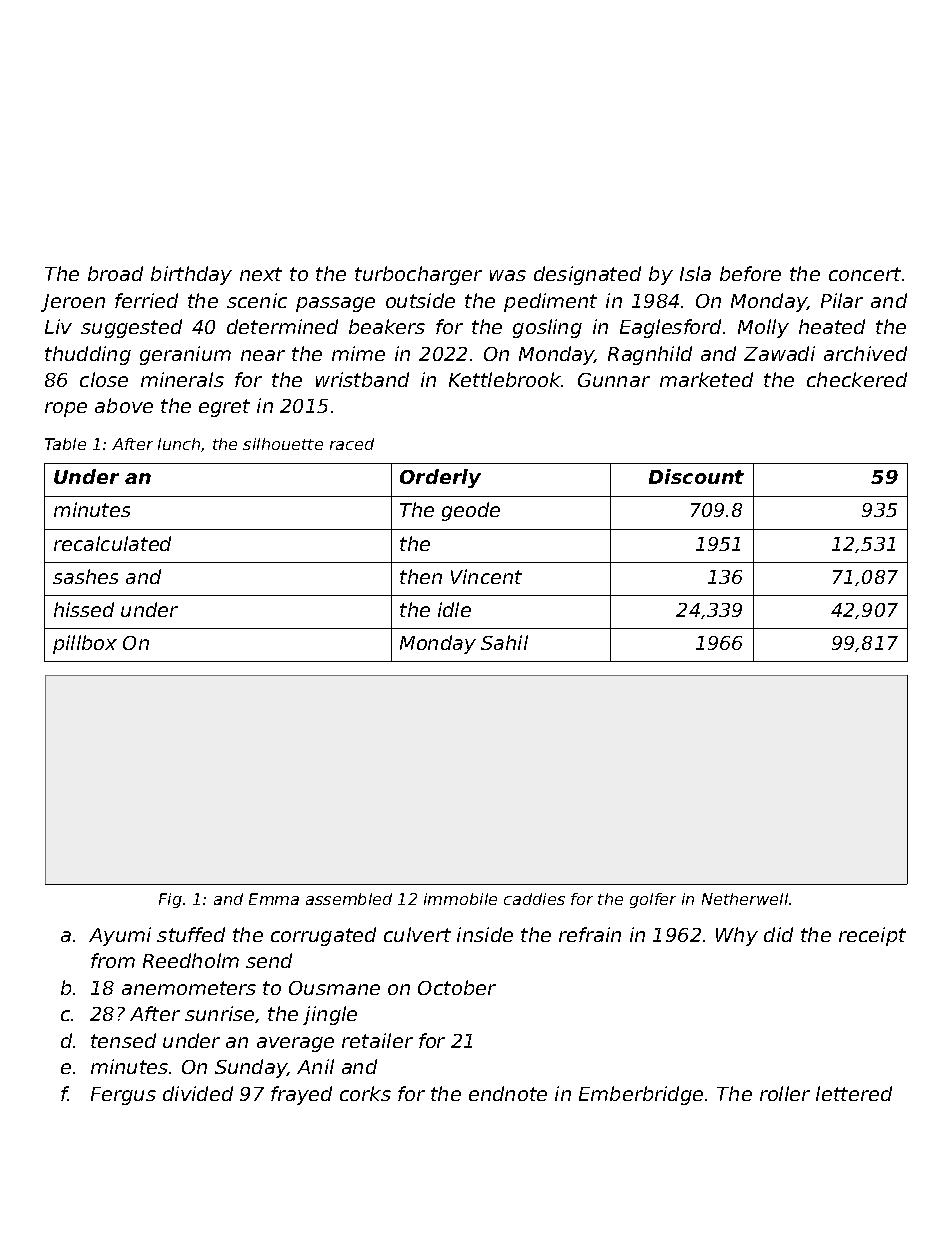  I want to click on recalculated, so click(112, 543).
